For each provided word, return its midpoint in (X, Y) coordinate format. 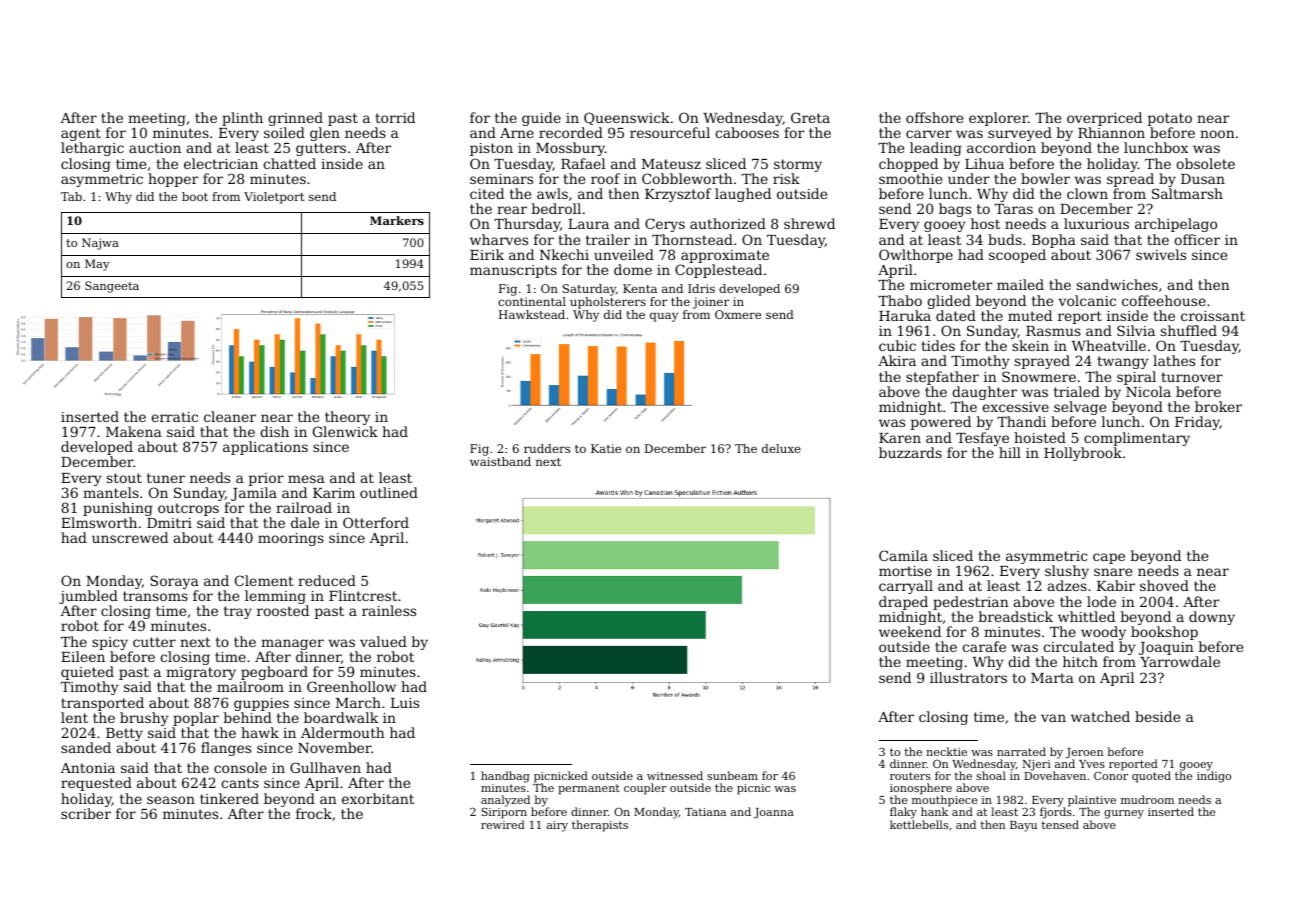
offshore (934, 117)
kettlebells (919, 824)
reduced (327, 580)
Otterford (376, 522)
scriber (86, 813)
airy (557, 826)
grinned (295, 119)
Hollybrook (1083, 454)
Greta (810, 117)
